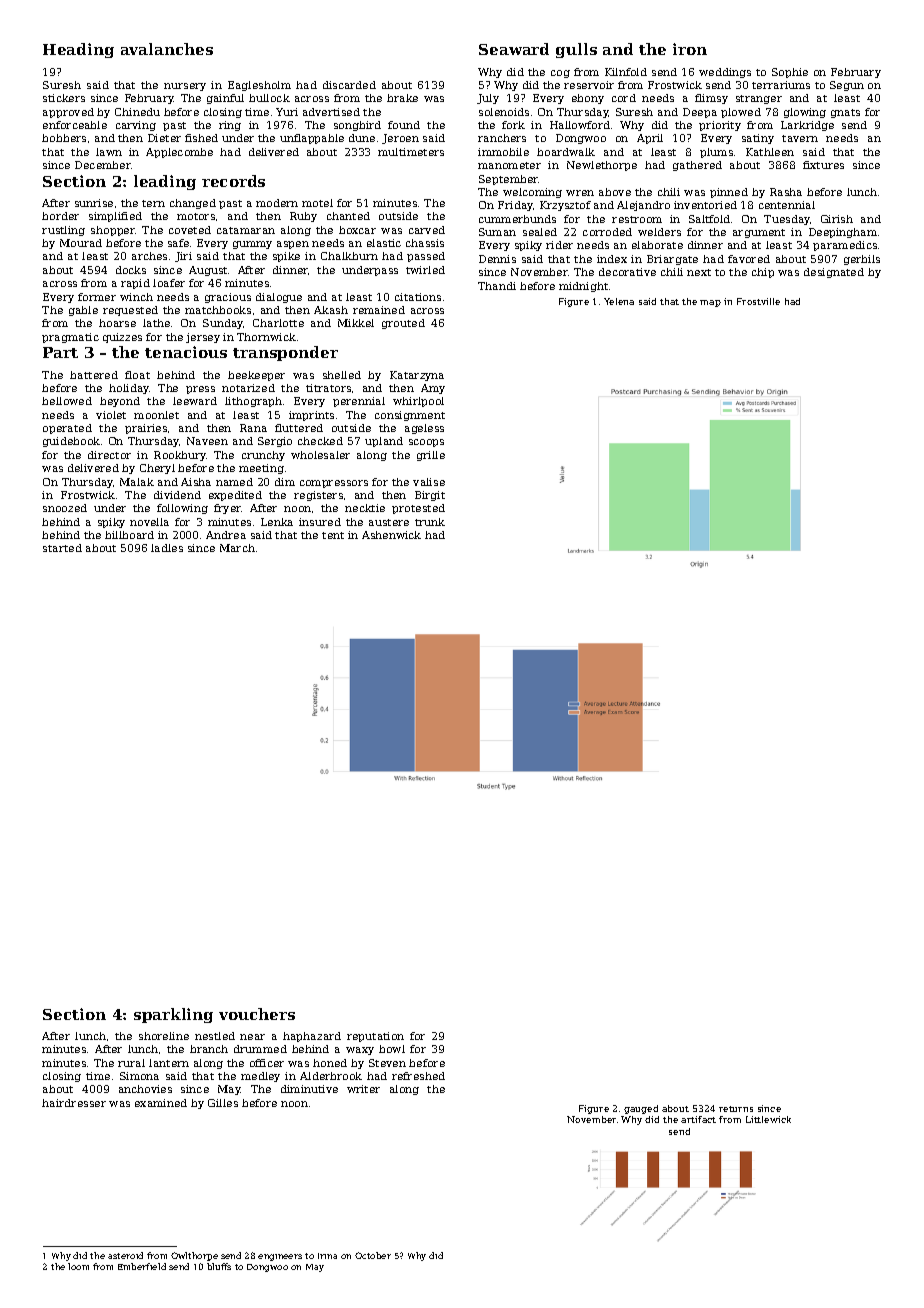 The height and width of the document is (1308, 924). What do you see at coordinates (327, 1256) in the document?
I see `Irina` at bounding box center [327, 1256].
